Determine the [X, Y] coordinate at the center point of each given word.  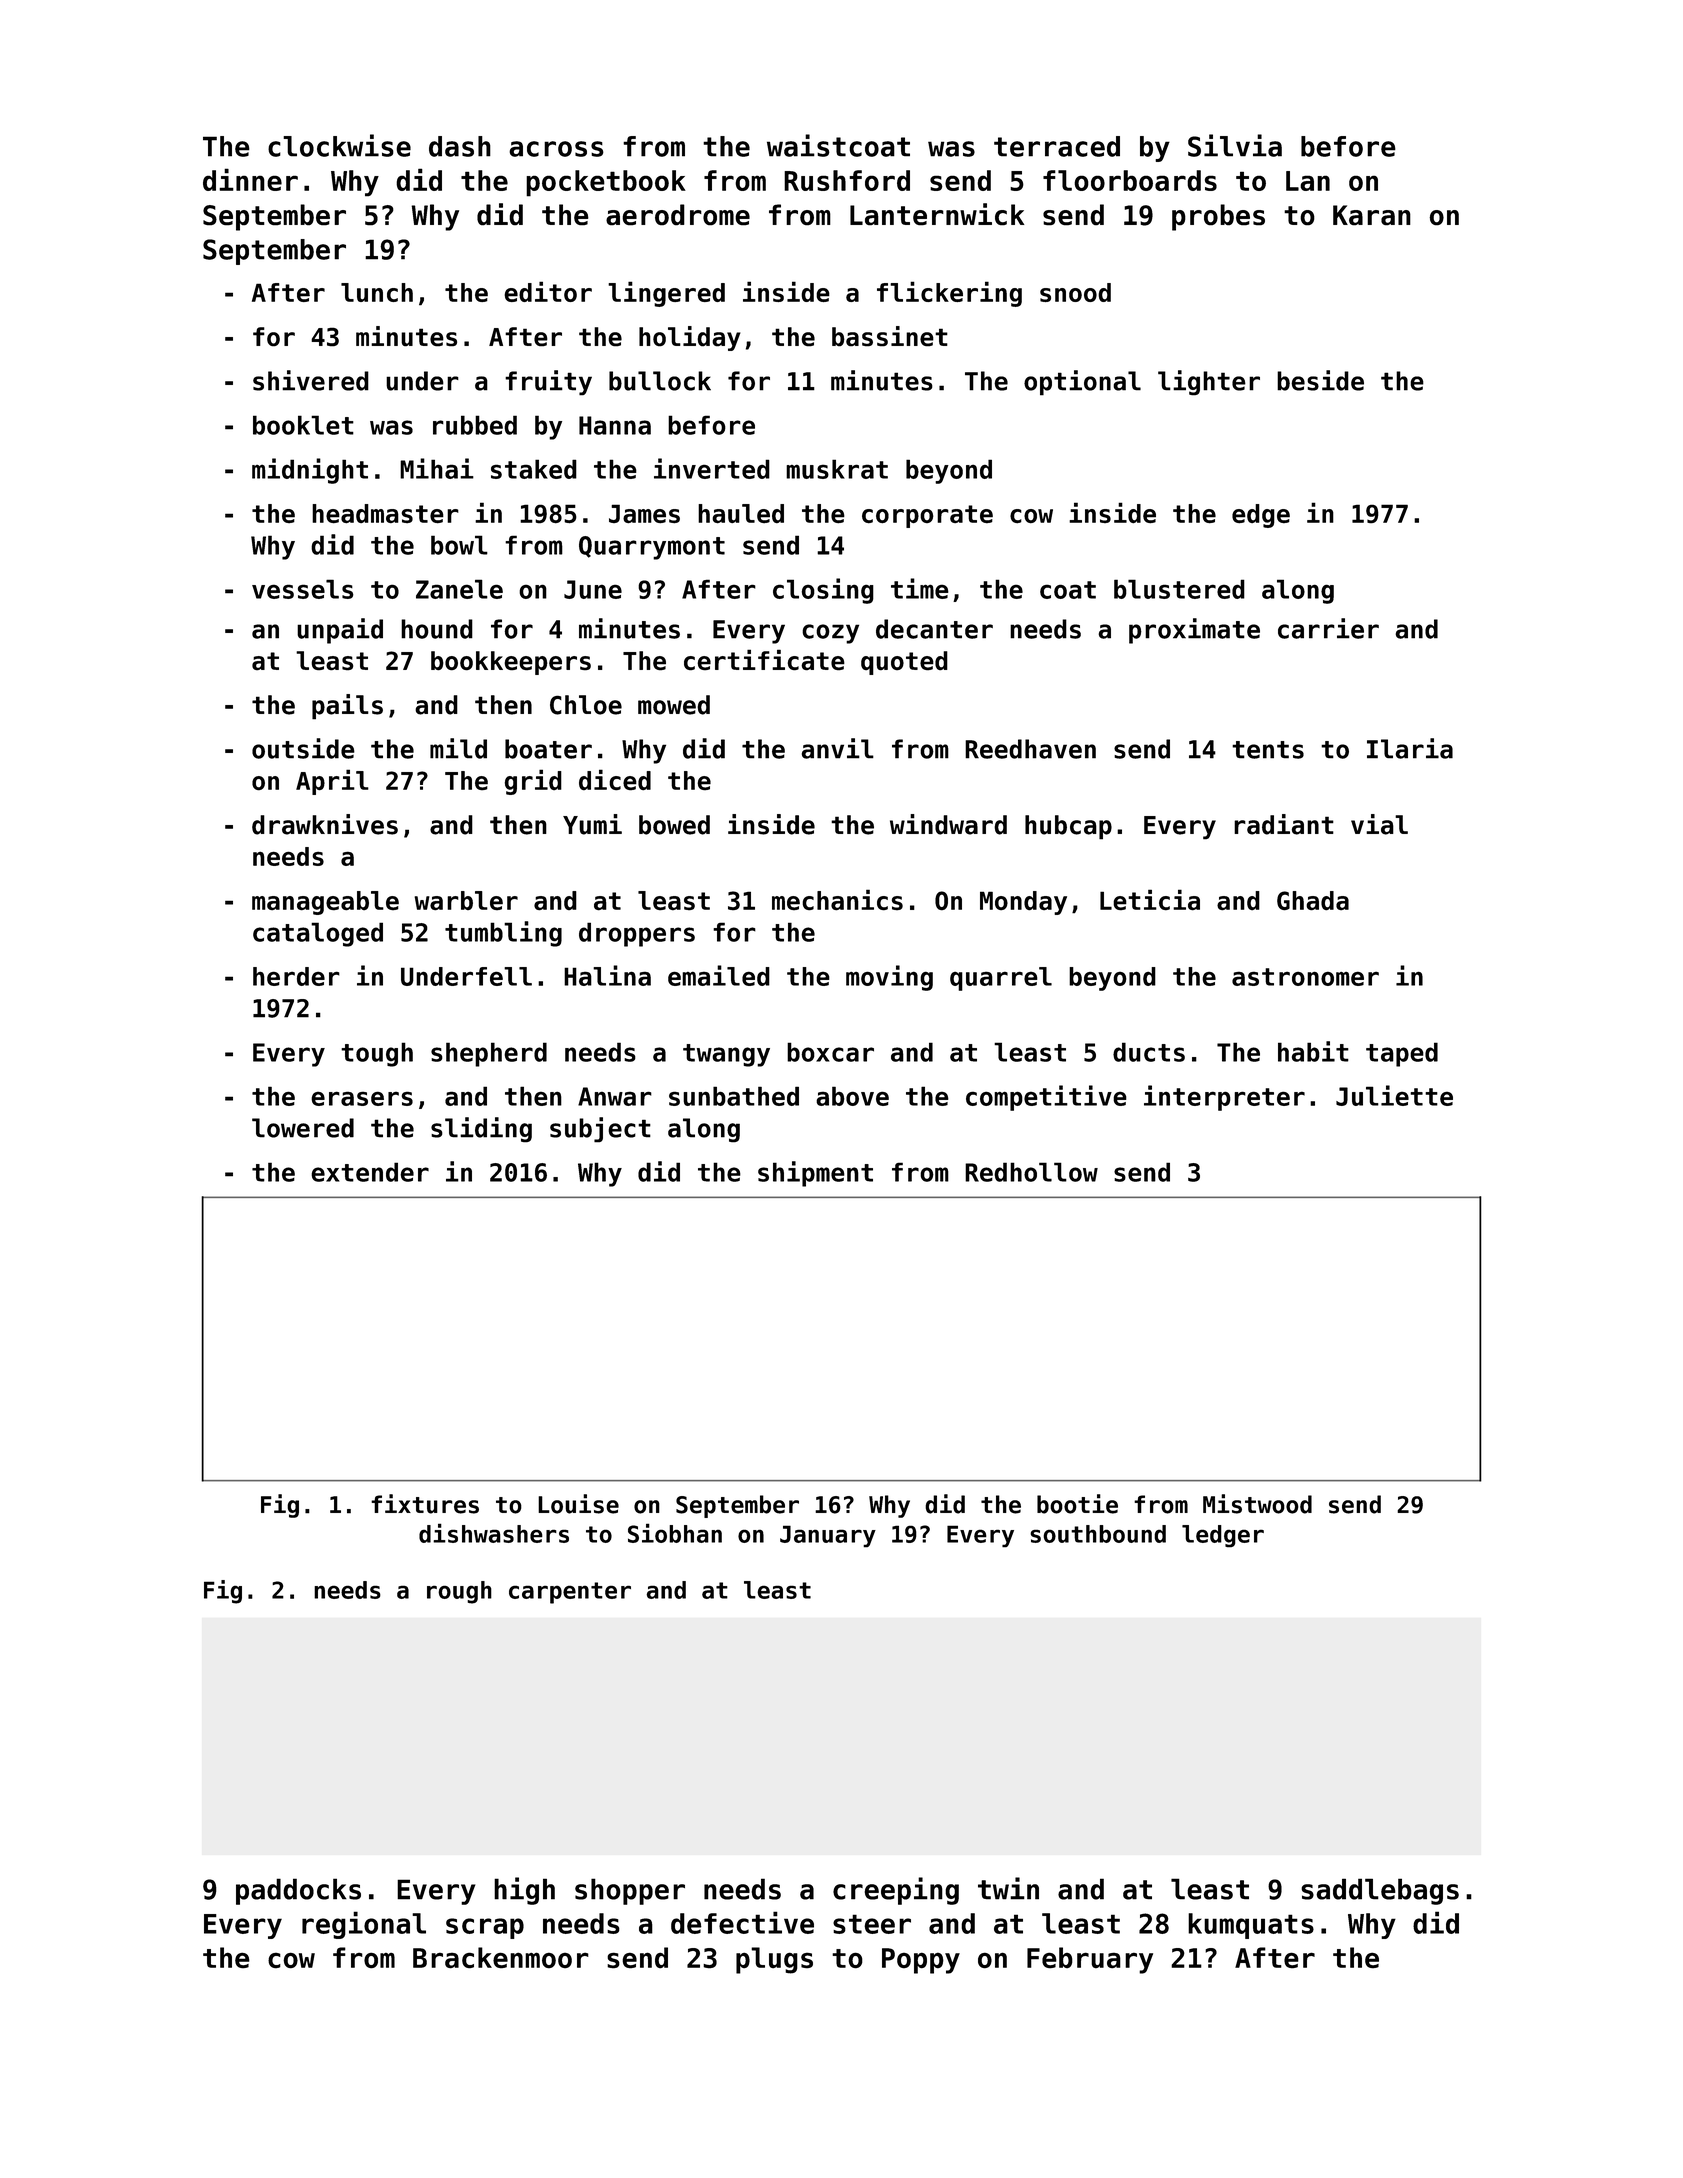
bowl [459, 545]
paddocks [298, 1891]
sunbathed [734, 1096]
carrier [1328, 628]
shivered [311, 380]
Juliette [1394, 1095]
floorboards [1130, 180]
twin [1008, 1888]
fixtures [425, 1504]
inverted [712, 468]
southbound [1098, 1534]
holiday [690, 338]
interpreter [1224, 1098]
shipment [815, 1174]
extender [370, 1172]
